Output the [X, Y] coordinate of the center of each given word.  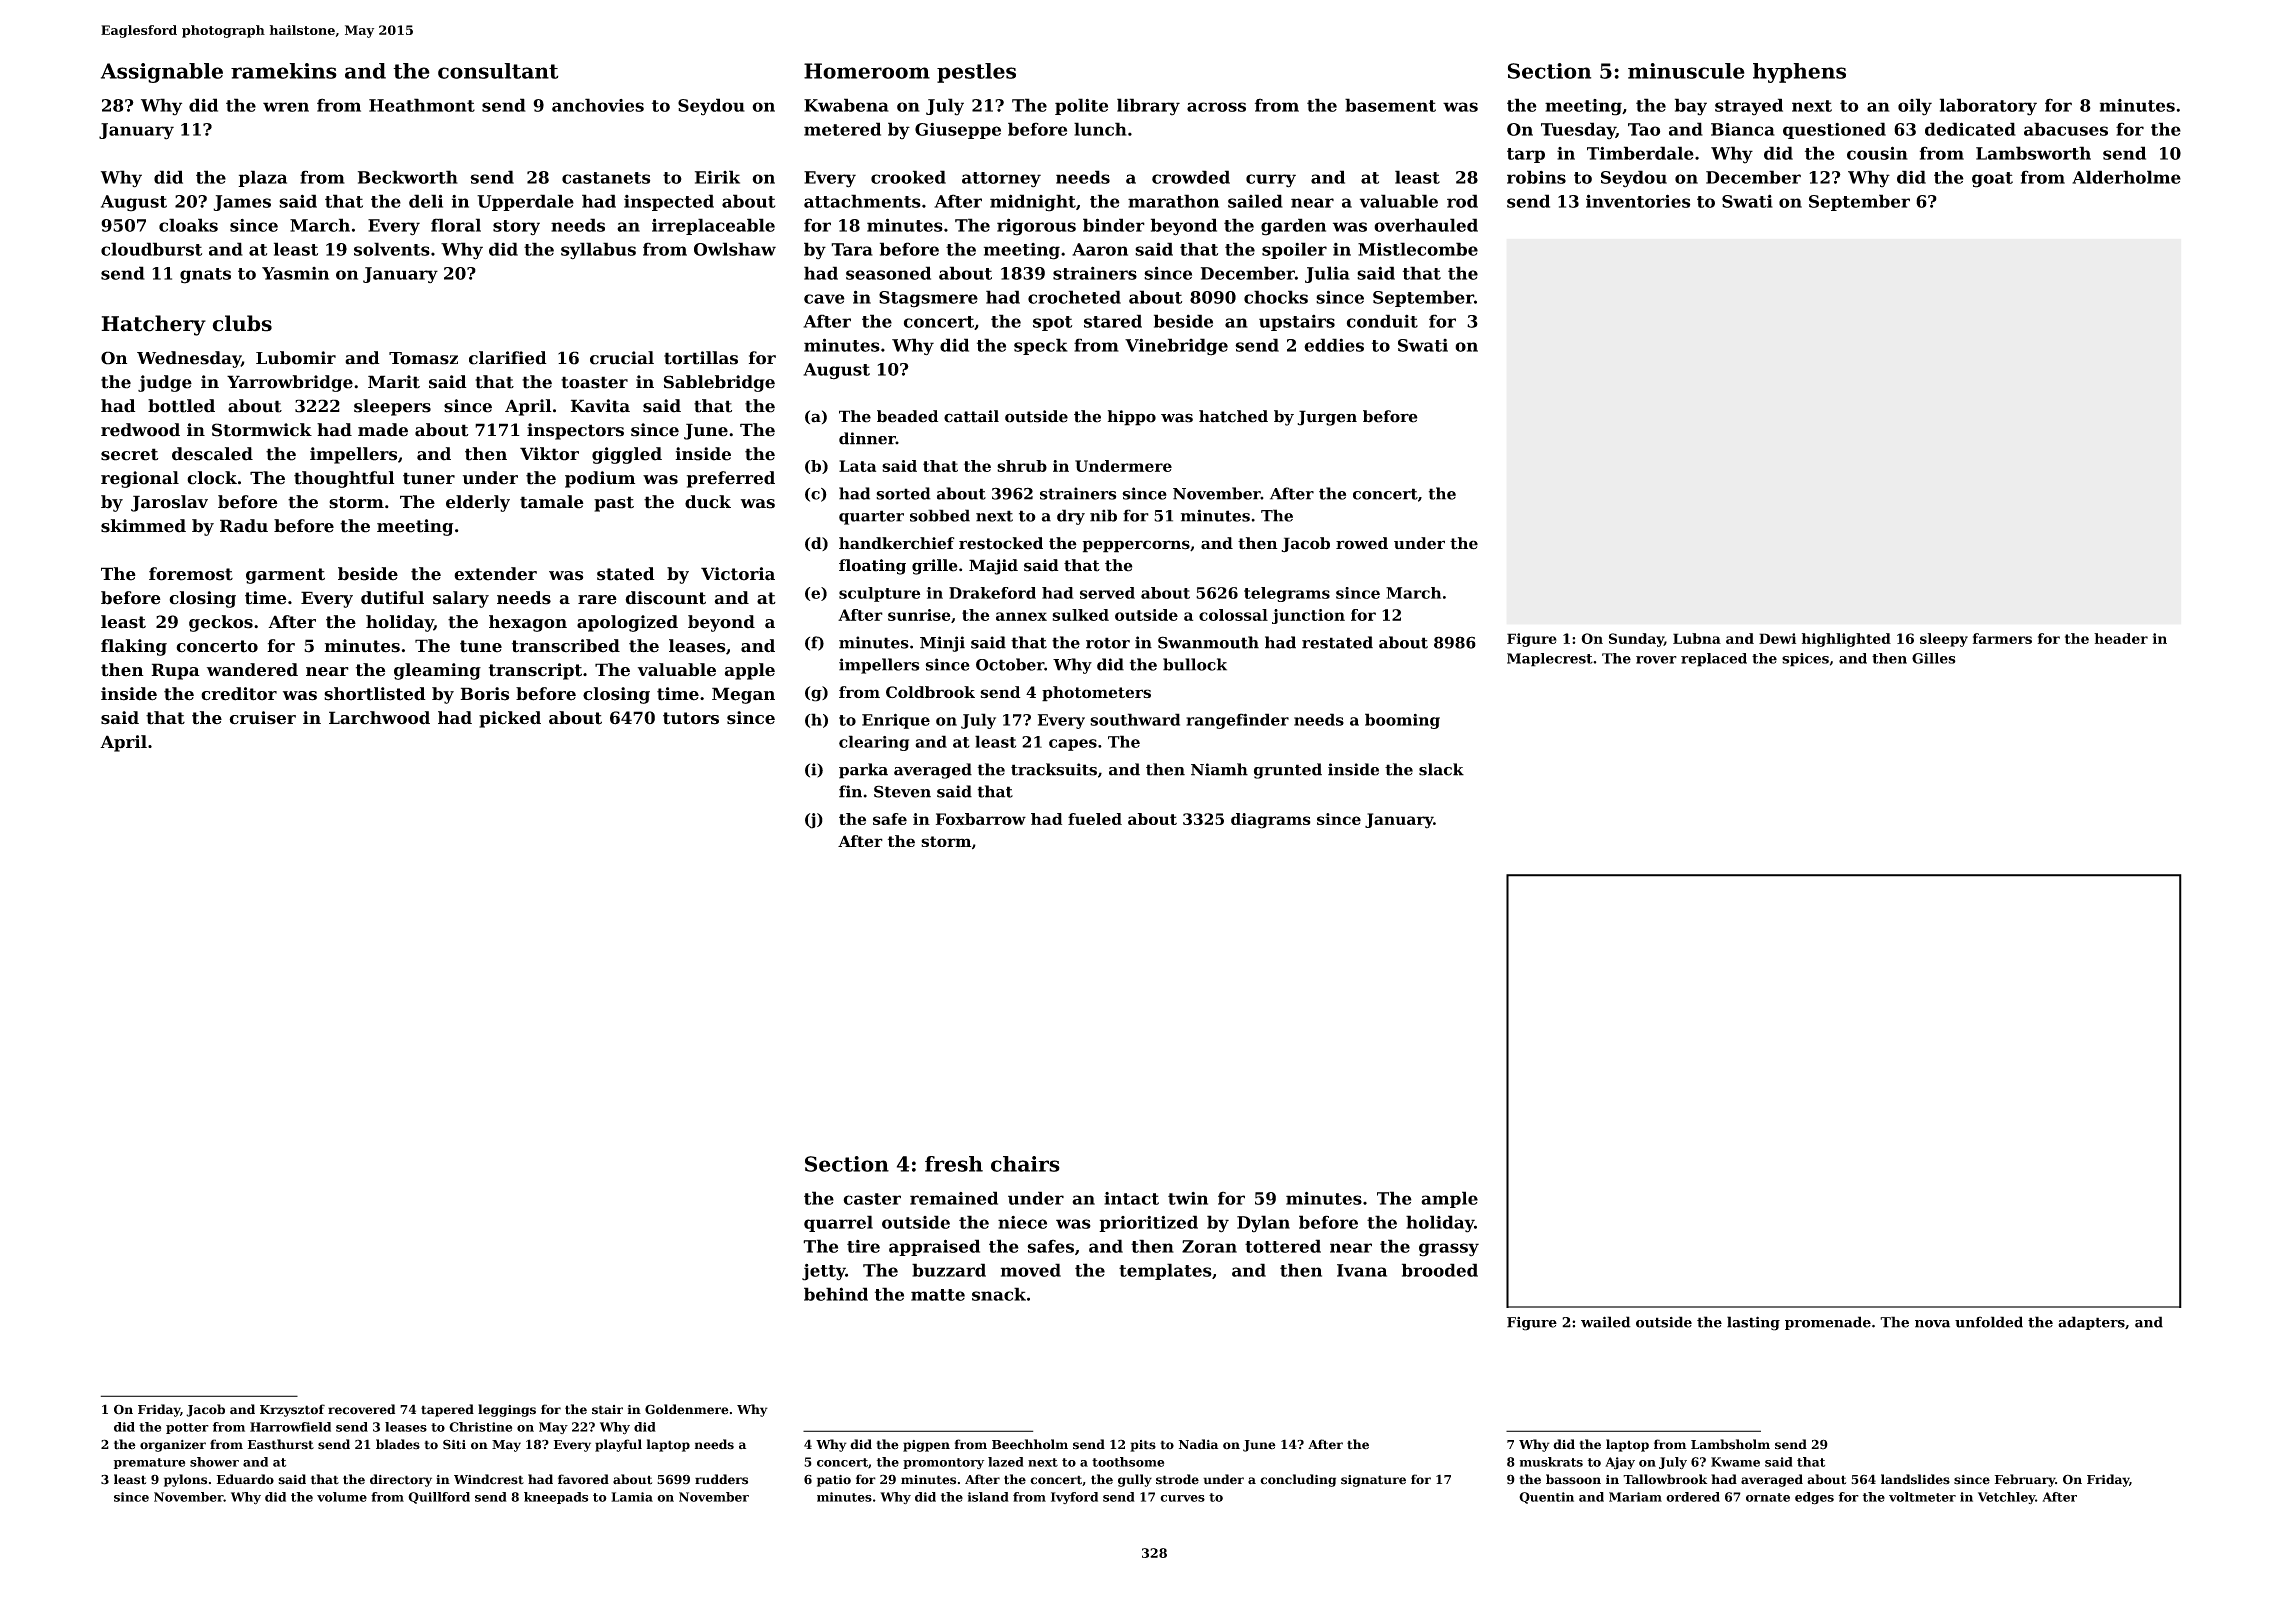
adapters [2091, 1323]
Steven [902, 791]
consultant [498, 71]
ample [1449, 1199]
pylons [185, 1480]
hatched [1233, 416]
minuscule [1686, 71]
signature [1373, 1481]
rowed [1362, 543]
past [614, 504]
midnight [1033, 203]
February [2025, 1480]
